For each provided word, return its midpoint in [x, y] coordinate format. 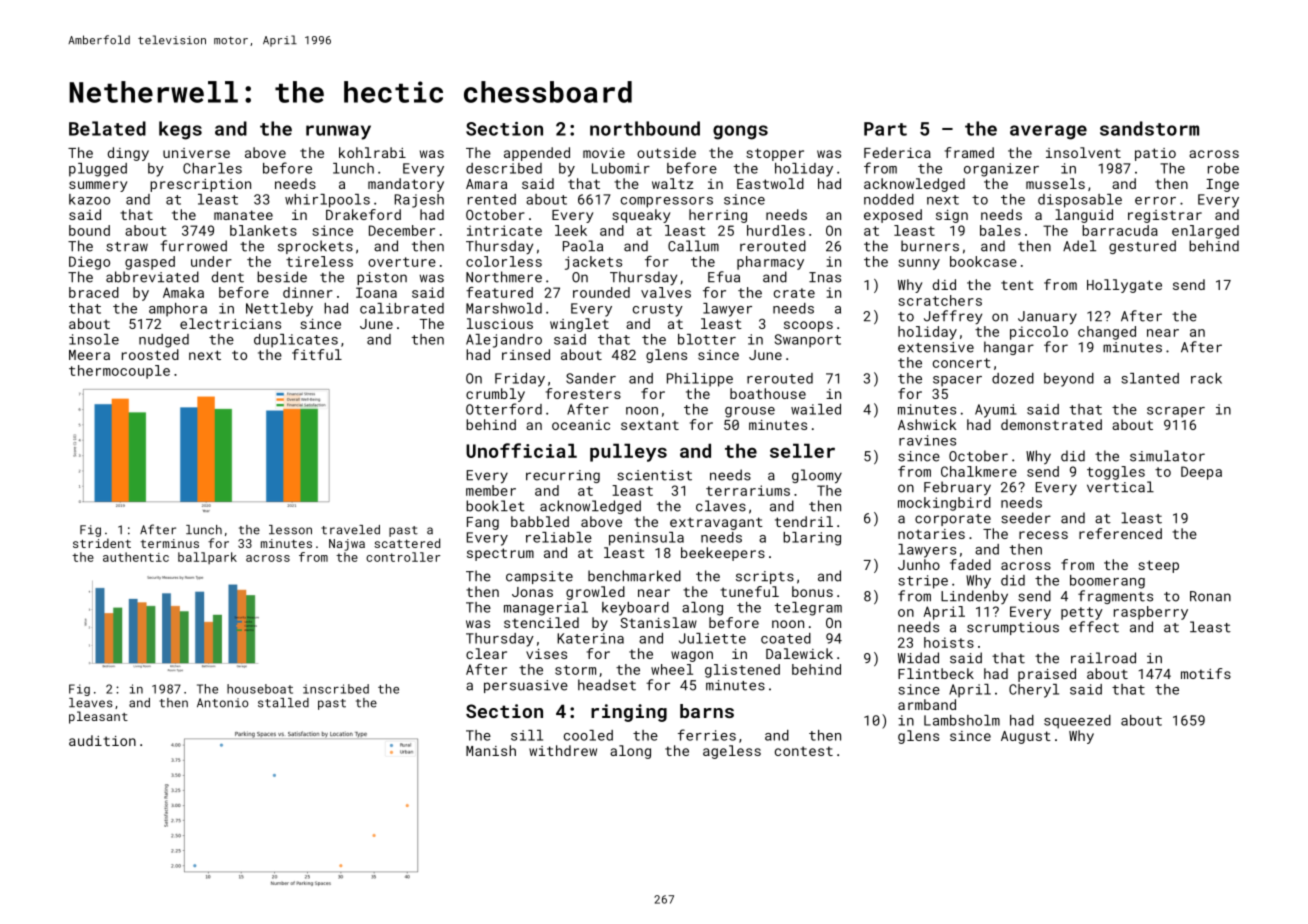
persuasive [526, 686]
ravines [927, 440]
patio [1155, 154]
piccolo [1039, 333]
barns [707, 711]
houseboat [260, 689]
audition [102, 740]
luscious [500, 323]
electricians [230, 323]
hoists [949, 642]
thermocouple [119, 372]
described [504, 168]
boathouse [768, 393]
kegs [180, 130]
